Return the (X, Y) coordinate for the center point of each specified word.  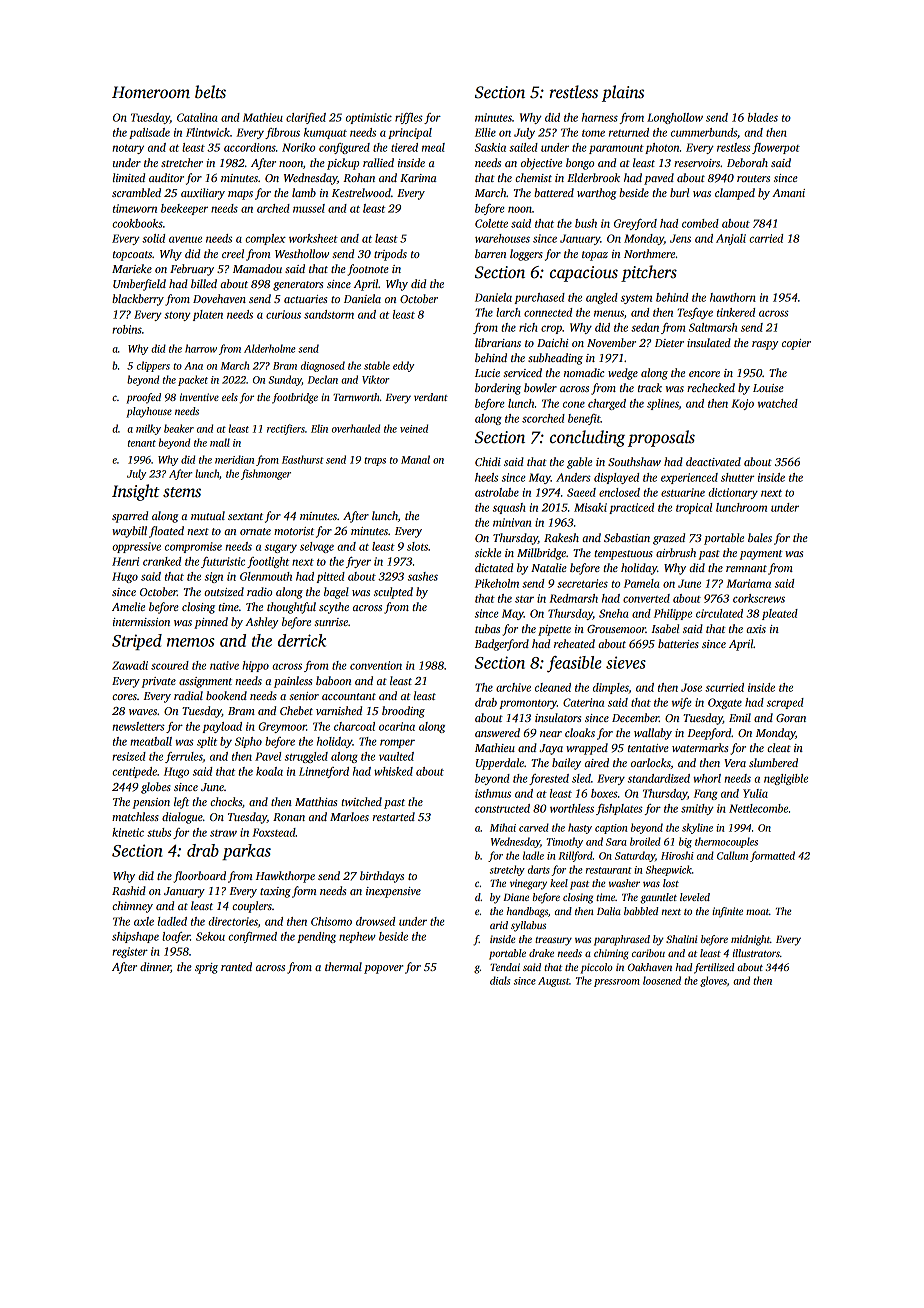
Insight (136, 492)
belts (210, 92)
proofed (143, 398)
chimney (132, 907)
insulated (709, 342)
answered (497, 732)
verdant (431, 397)
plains (623, 93)
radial (188, 695)
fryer (358, 562)
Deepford (710, 734)
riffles (409, 118)
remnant (746, 568)
